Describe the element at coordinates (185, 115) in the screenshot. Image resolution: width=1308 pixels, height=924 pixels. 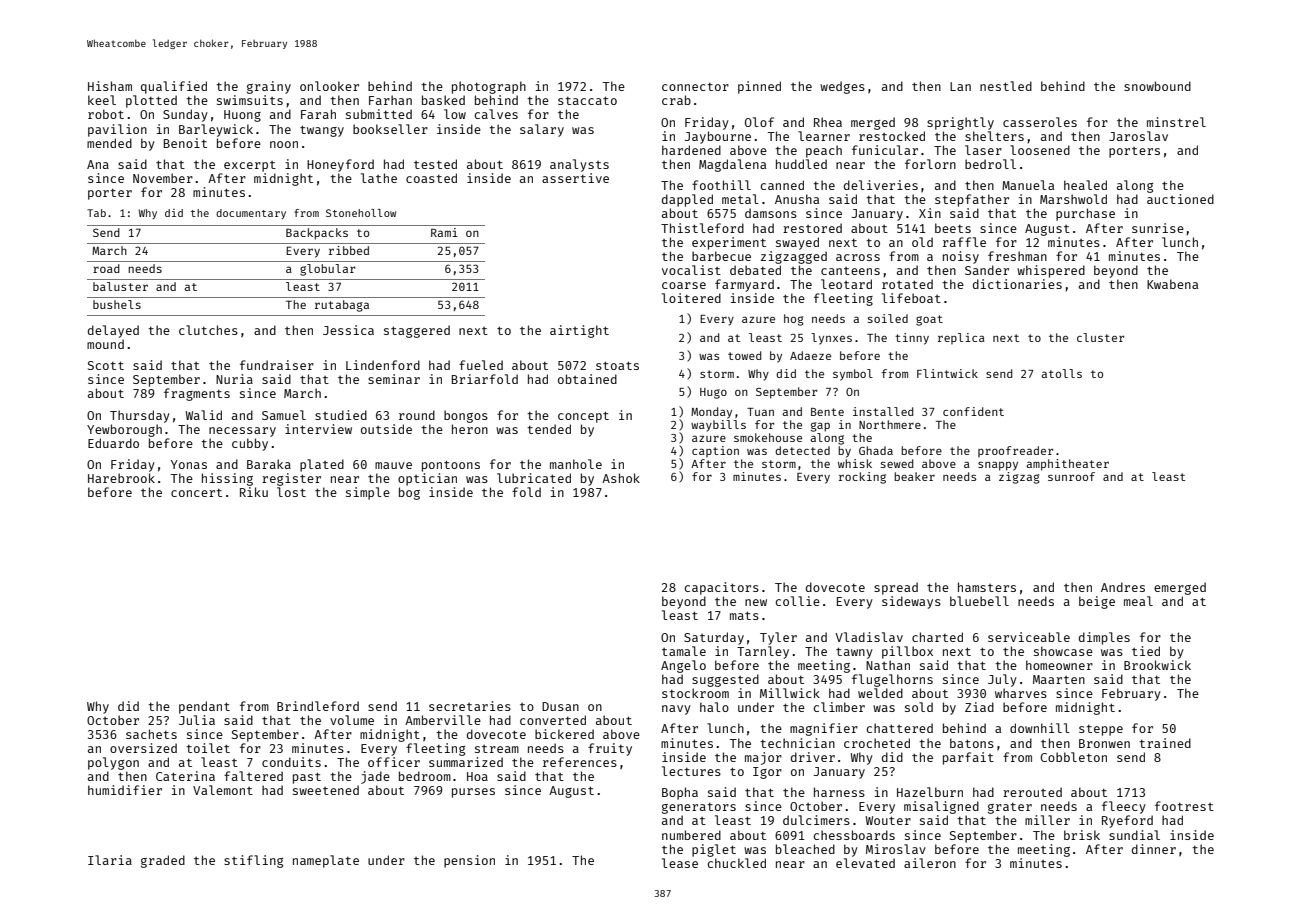
I see `Sunday` at that location.
